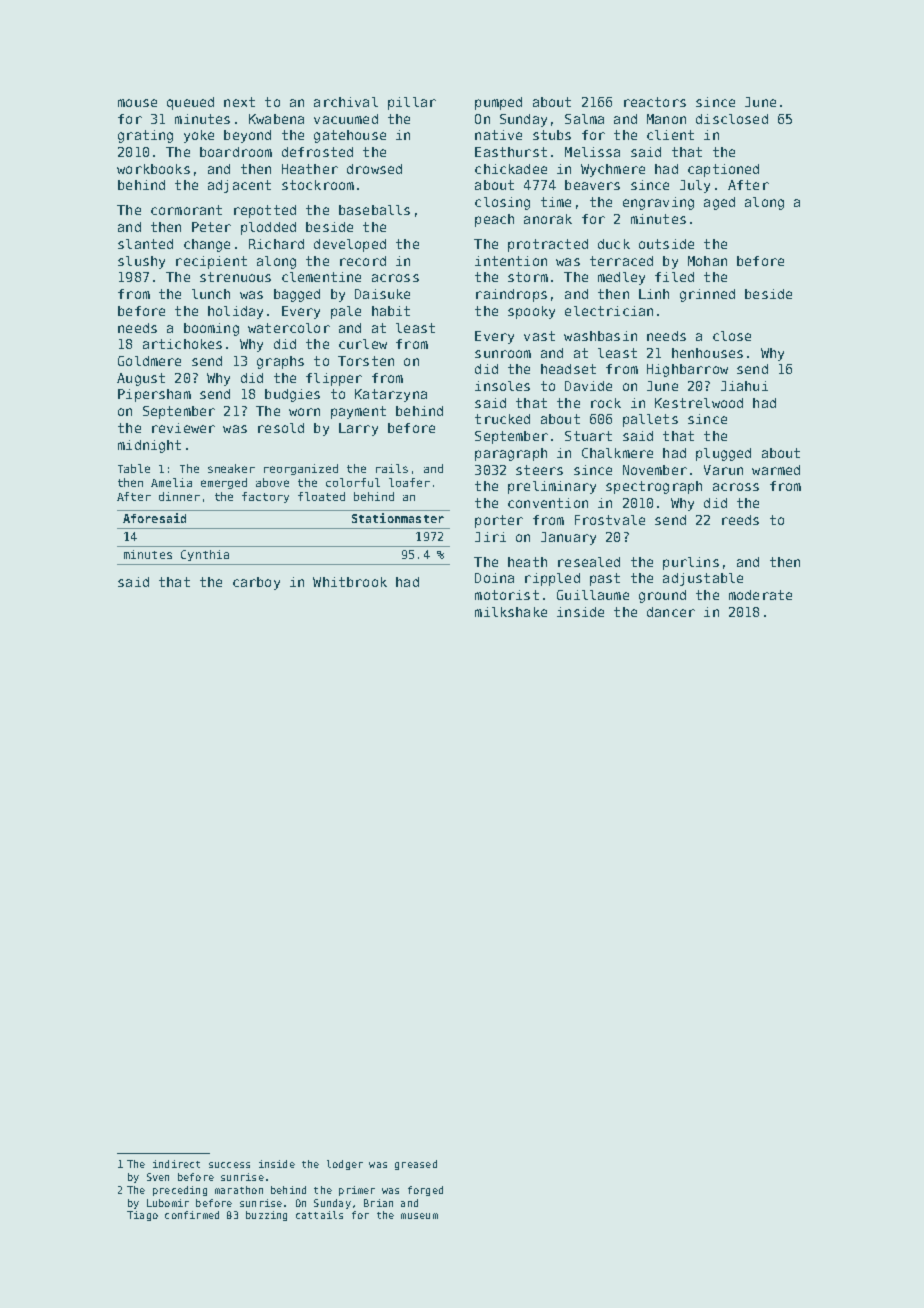  What do you see at coordinates (511, 612) in the screenshot?
I see `milkshake` at bounding box center [511, 612].
